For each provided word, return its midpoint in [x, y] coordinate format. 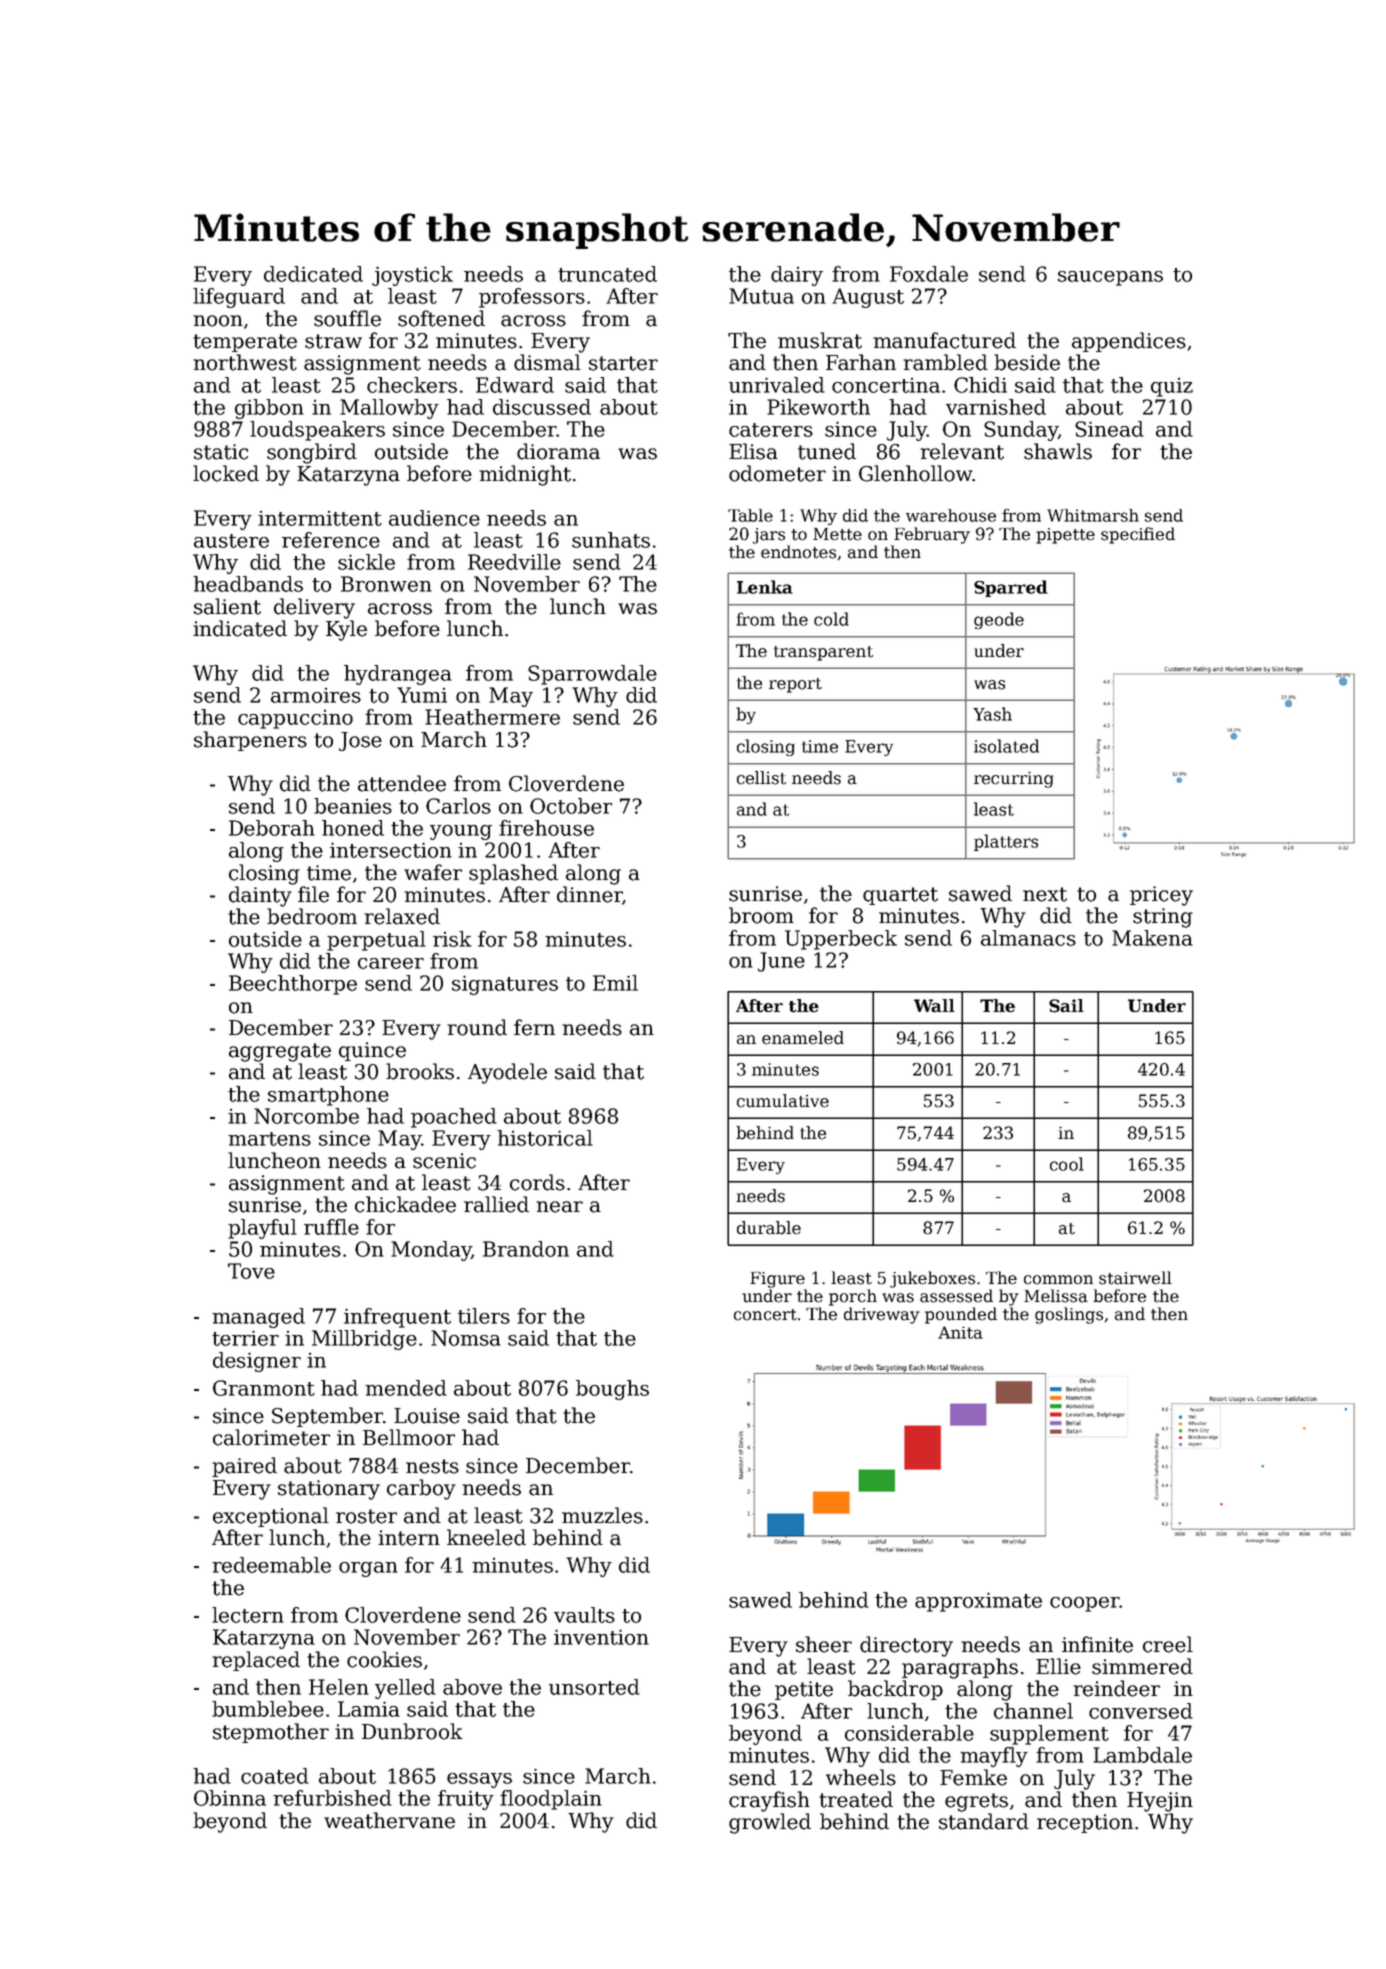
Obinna [230, 1798]
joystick [412, 276]
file [313, 894]
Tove [251, 1271]
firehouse [546, 828]
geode [999, 620]
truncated [607, 274]
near [559, 1207]
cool [1067, 1164]
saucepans [1110, 278]
